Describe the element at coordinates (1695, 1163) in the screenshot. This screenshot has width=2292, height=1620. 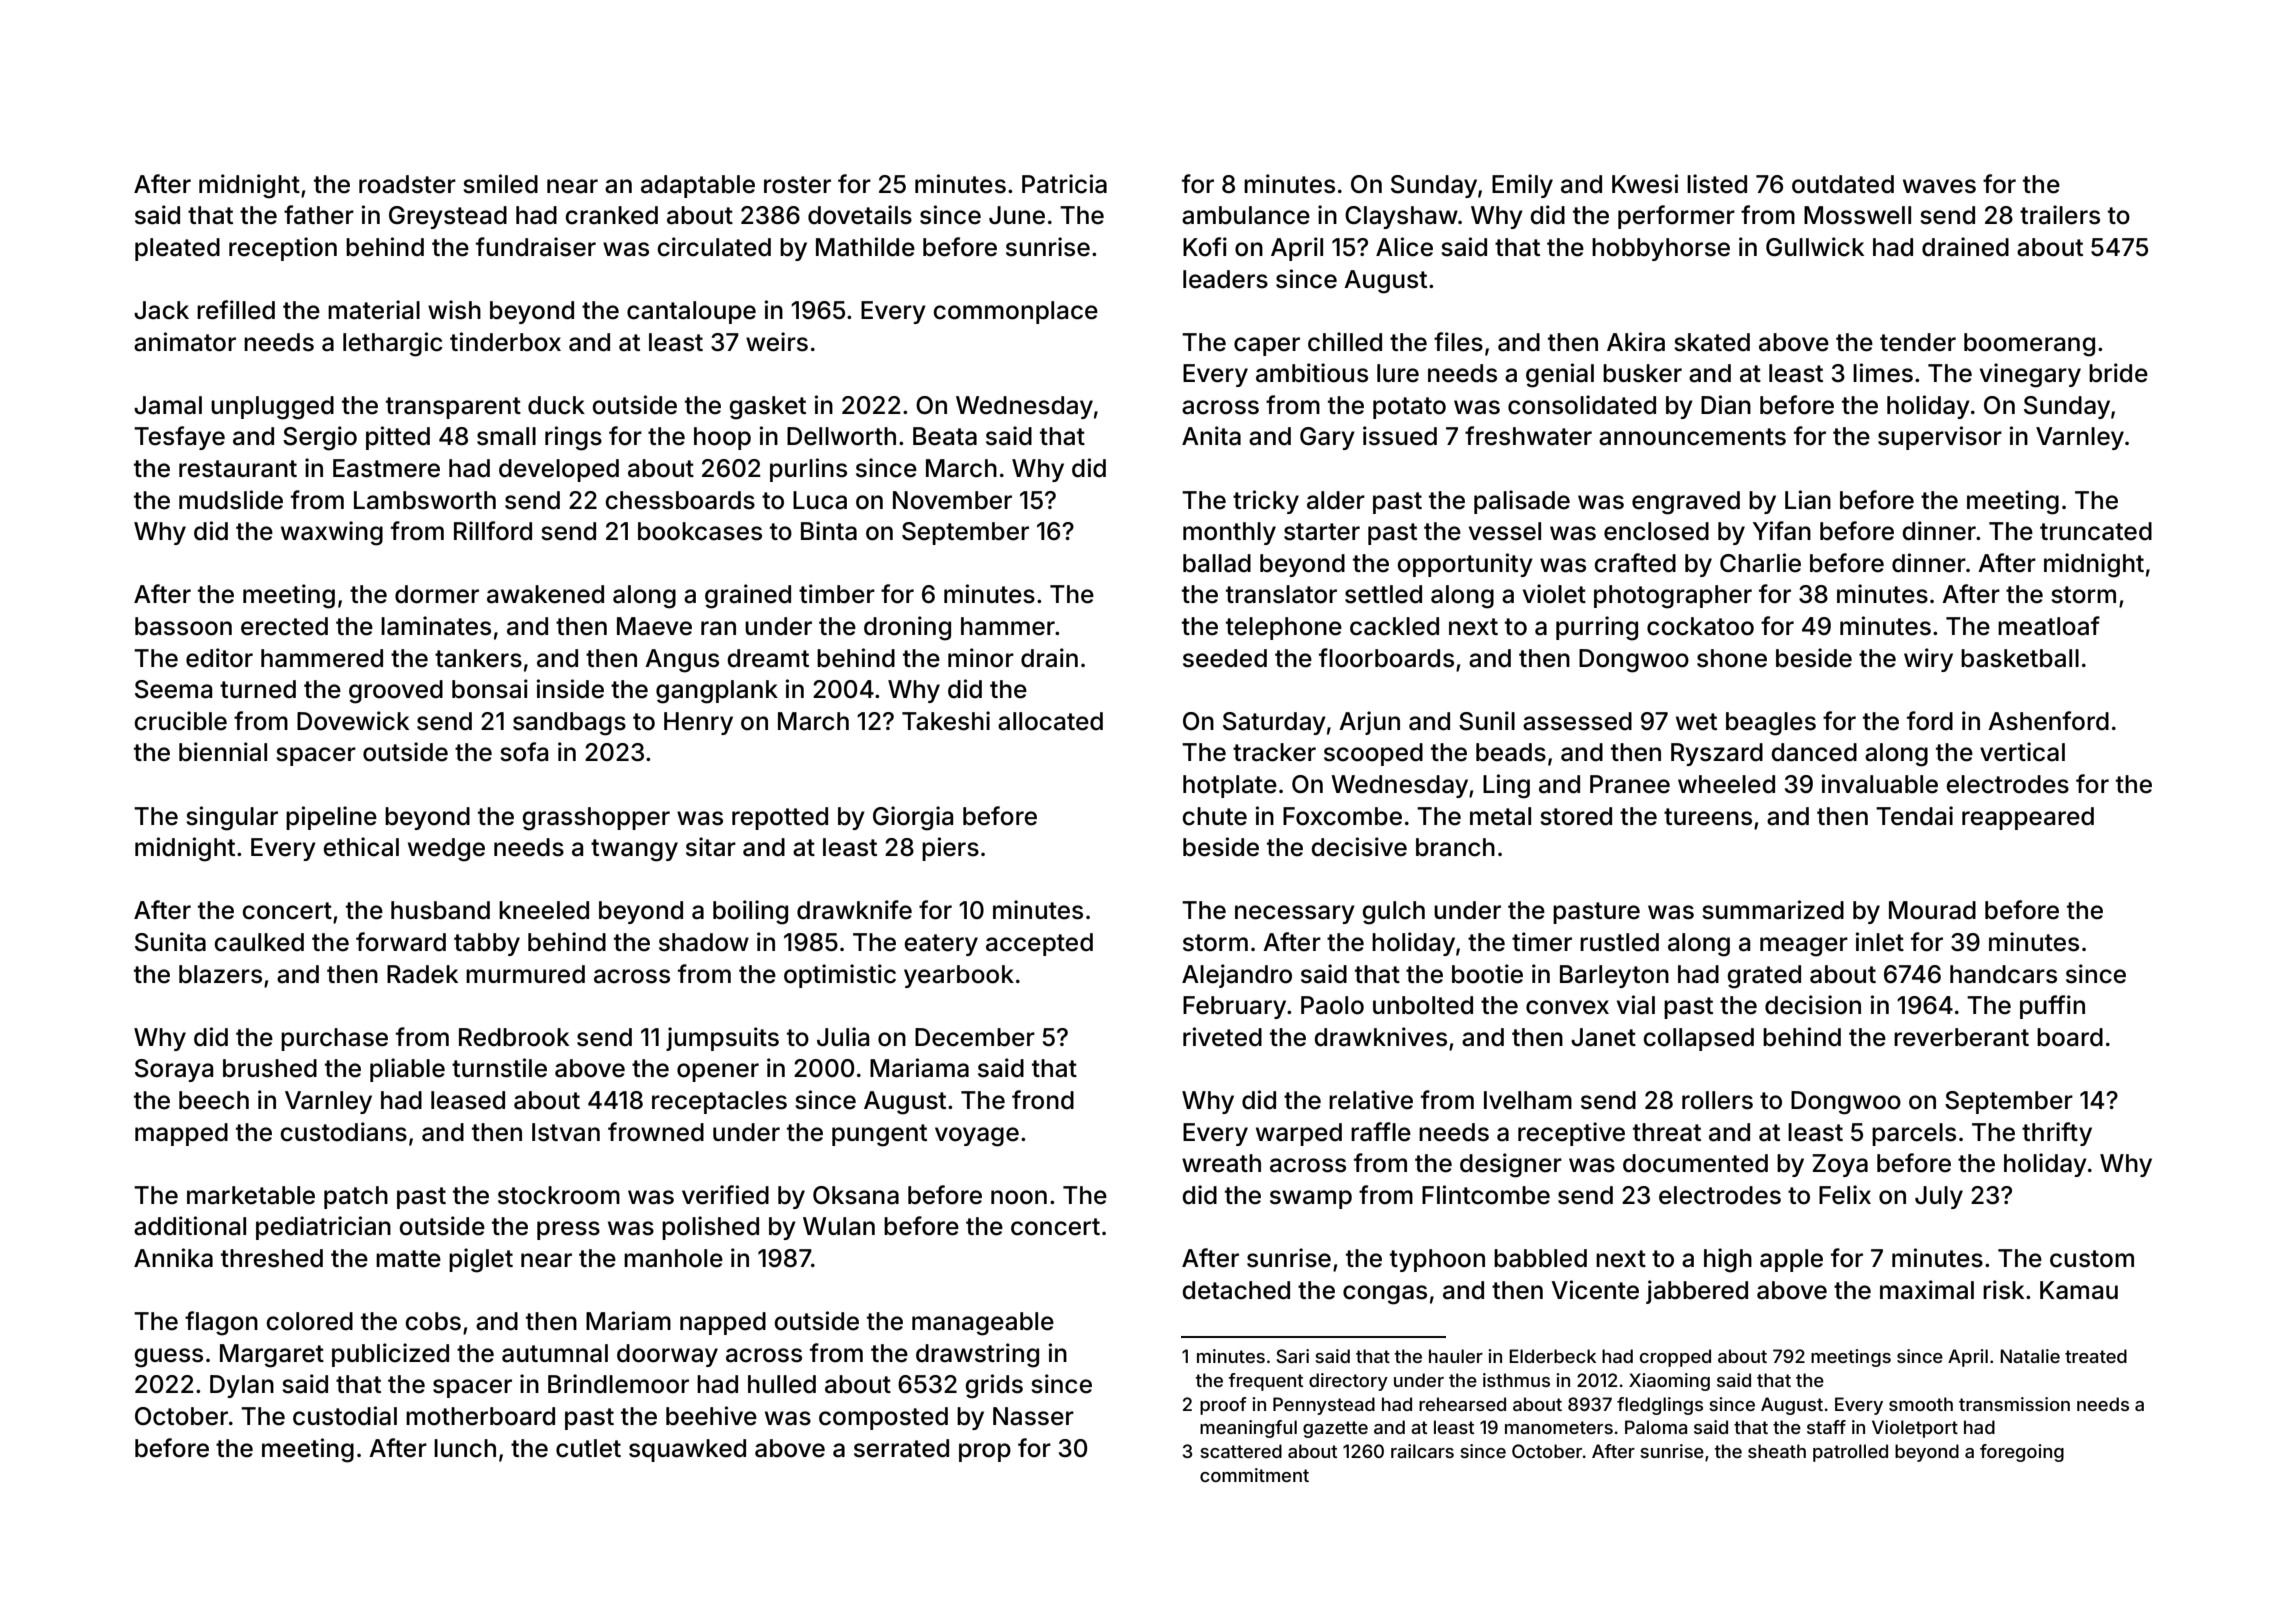
I see `documented` at that location.
